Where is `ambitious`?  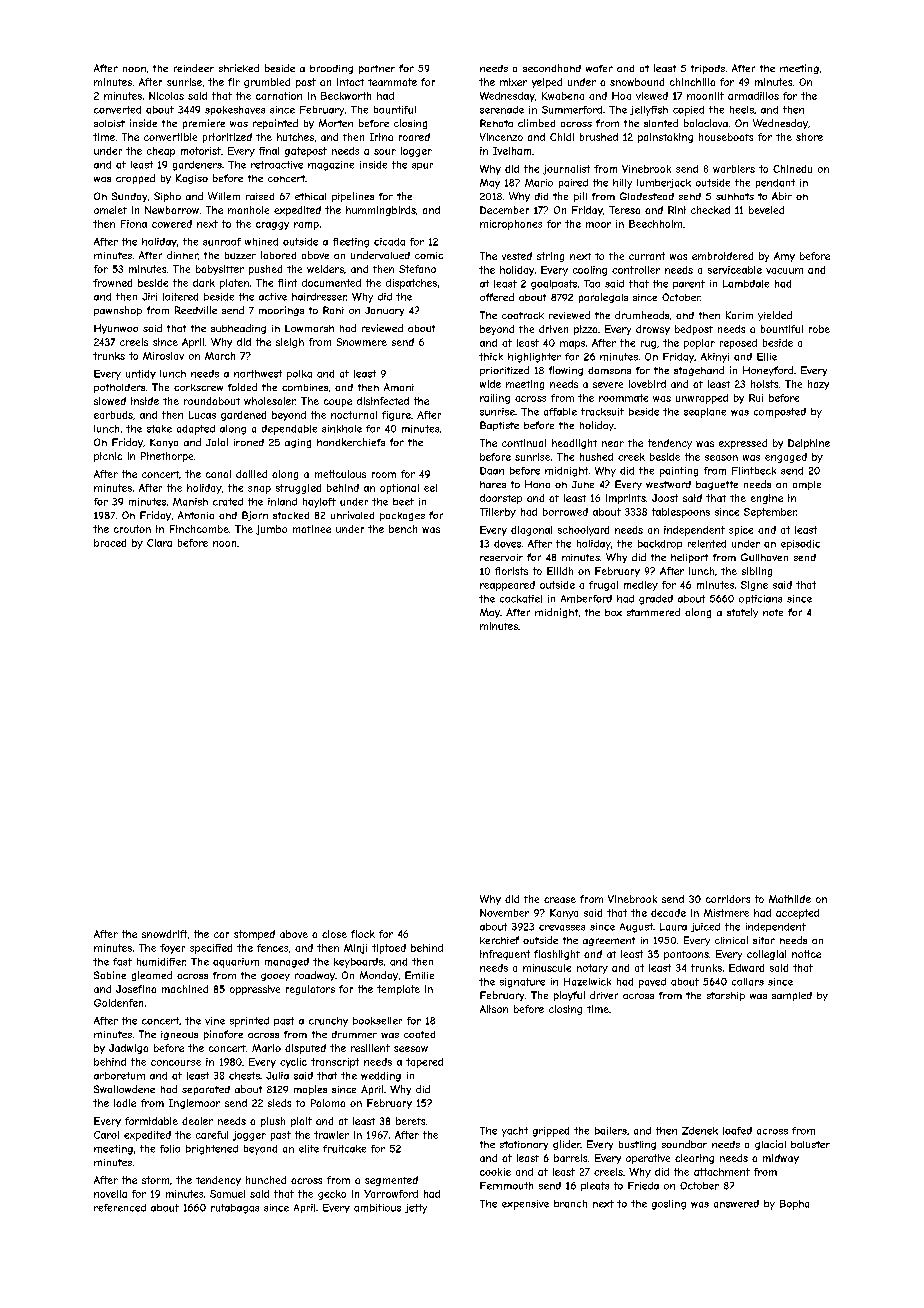 ambitious is located at coordinates (377, 1208).
